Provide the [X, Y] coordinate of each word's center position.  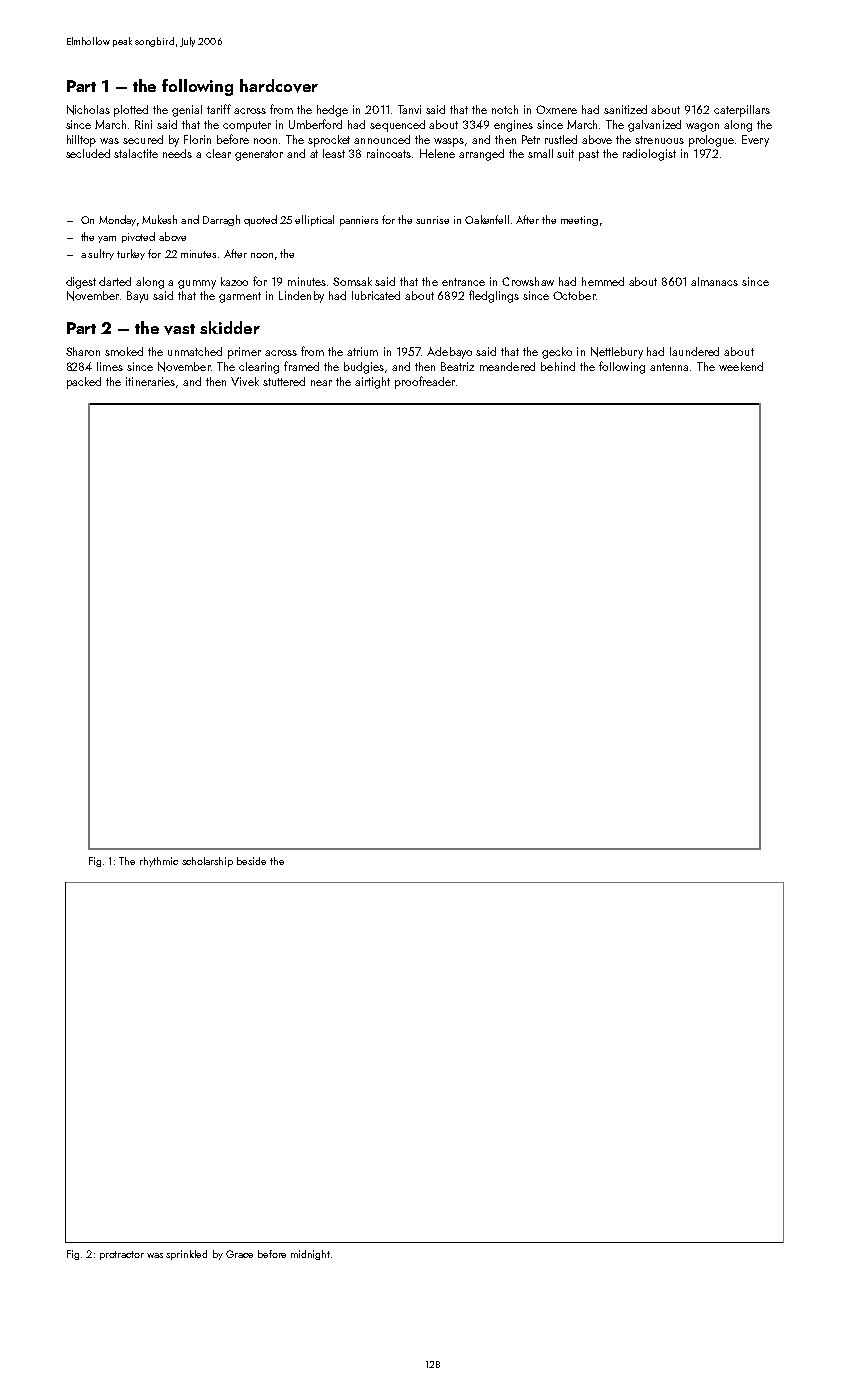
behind [558, 366]
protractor [122, 1255]
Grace [239, 1254]
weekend [741, 366]
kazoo [234, 281]
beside [251, 861]
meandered [507, 366]
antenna [669, 367]
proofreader [425, 382]
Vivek [245, 381]
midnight [310, 1255]
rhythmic [159, 862]
